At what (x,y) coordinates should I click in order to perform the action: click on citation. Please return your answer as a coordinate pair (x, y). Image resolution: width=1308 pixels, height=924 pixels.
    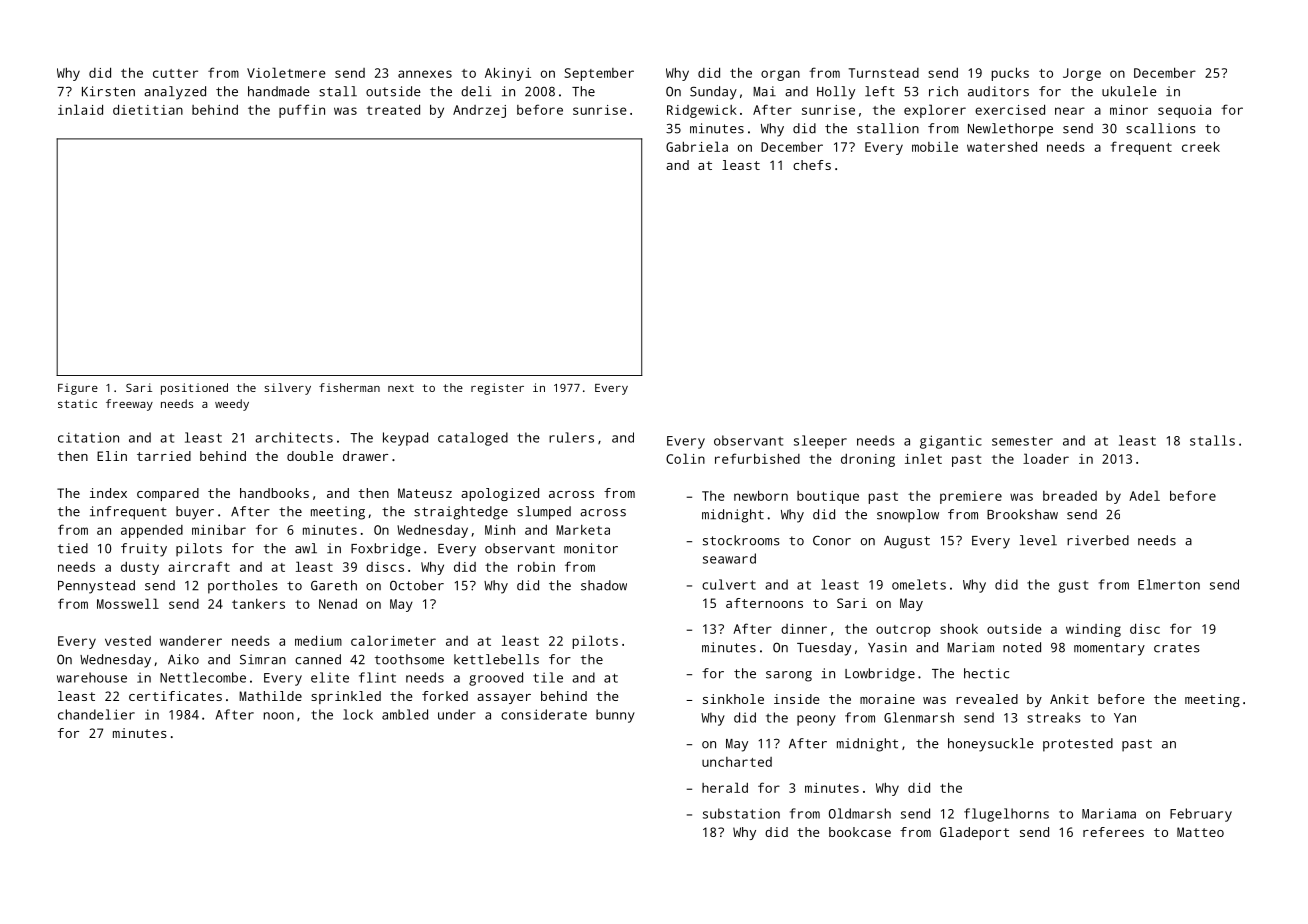
    Looking at the image, I should click on (88, 437).
